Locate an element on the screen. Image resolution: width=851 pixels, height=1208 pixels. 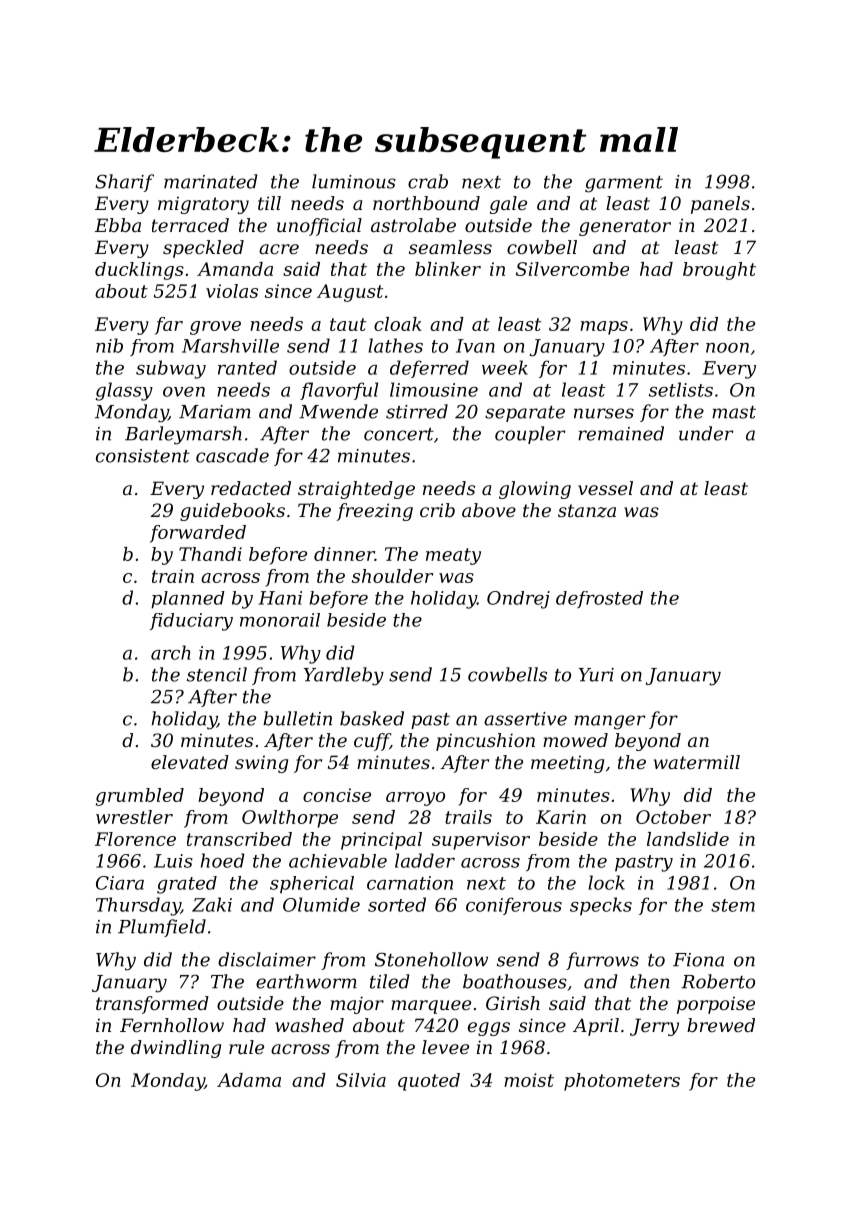
panels is located at coordinates (720, 205).
